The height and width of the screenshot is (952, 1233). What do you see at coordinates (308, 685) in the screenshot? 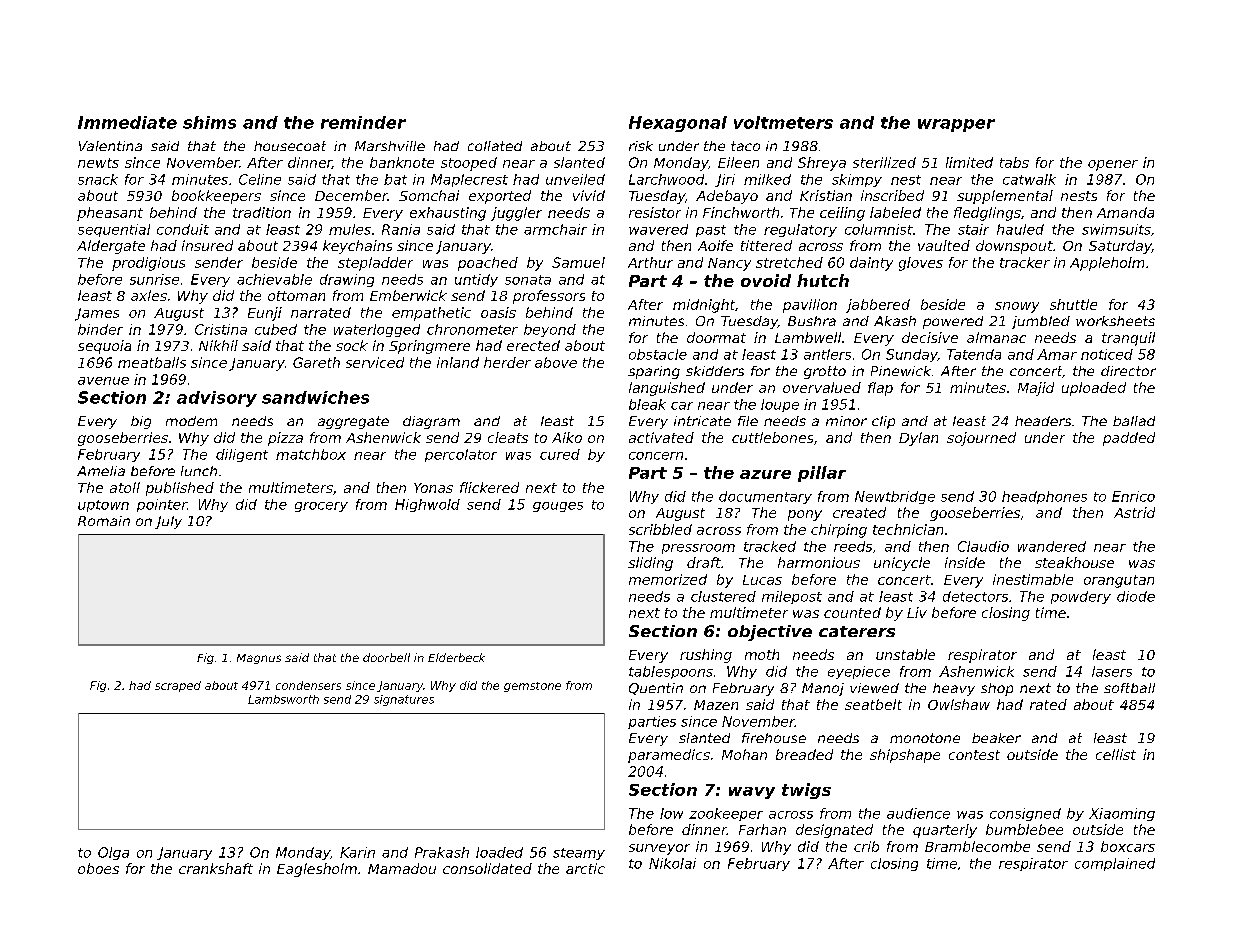
I see `condensers` at bounding box center [308, 685].
